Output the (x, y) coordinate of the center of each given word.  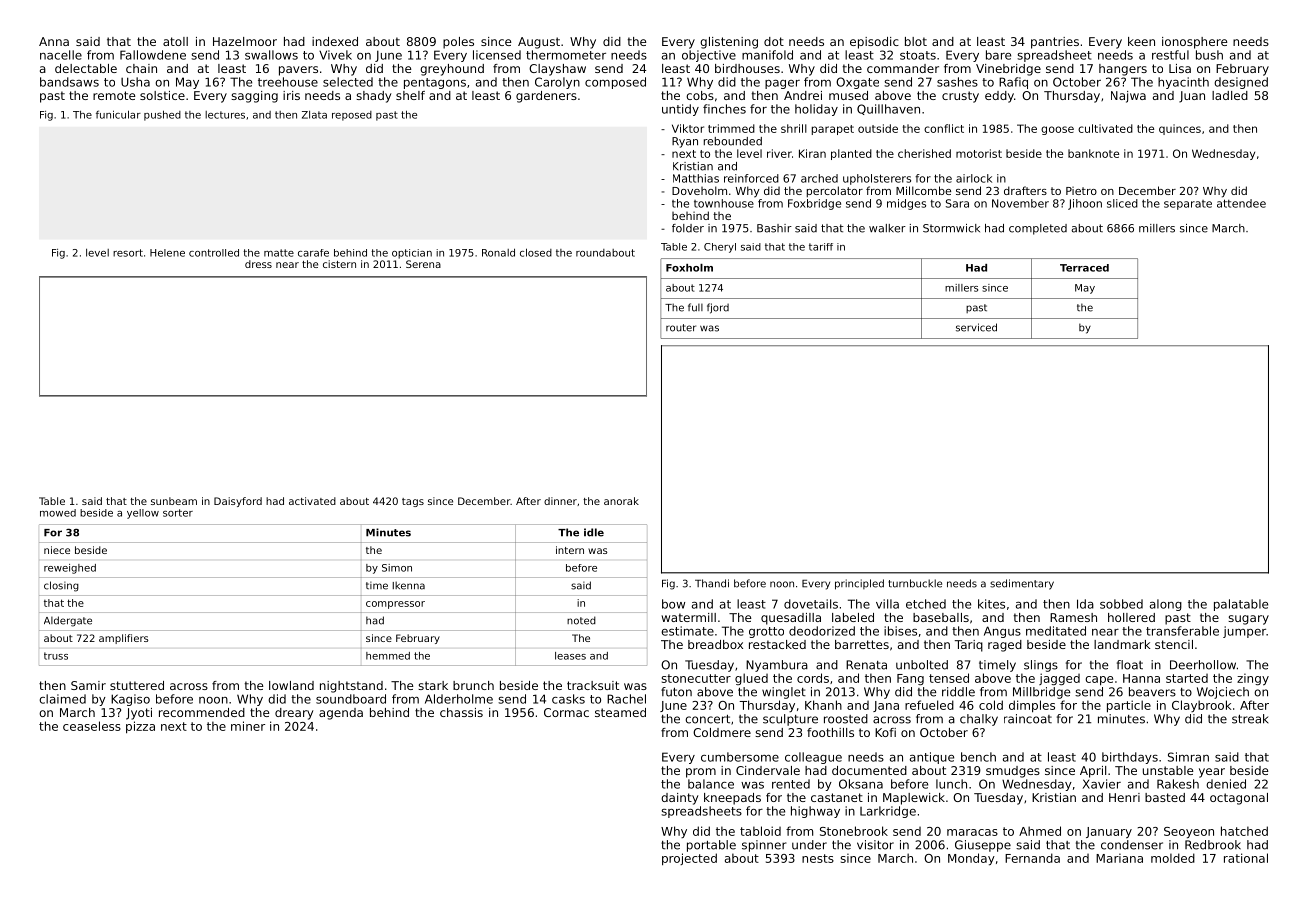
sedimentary (1022, 584)
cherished (924, 153)
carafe (313, 253)
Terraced (1084, 268)
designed (1241, 83)
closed (536, 252)
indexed (335, 41)
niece (57, 550)
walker (887, 228)
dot (774, 41)
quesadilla (791, 619)
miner (248, 726)
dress (258, 264)
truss (56, 656)
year (1212, 773)
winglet (784, 693)
